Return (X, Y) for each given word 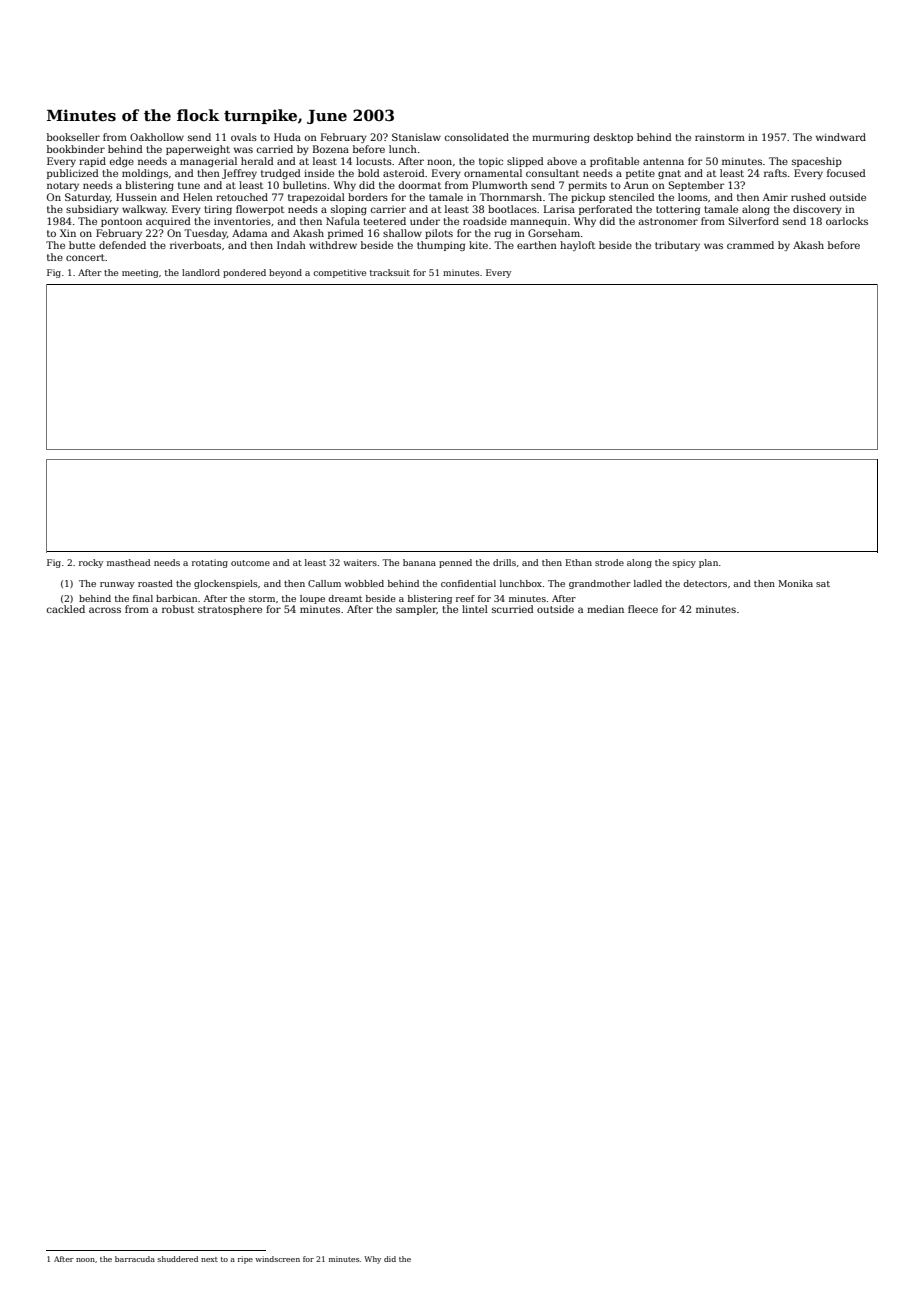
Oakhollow (157, 137)
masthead (128, 562)
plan (708, 563)
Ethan (579, 562)
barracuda (135, 1259)
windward (841, 137)
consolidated (477, 137)
